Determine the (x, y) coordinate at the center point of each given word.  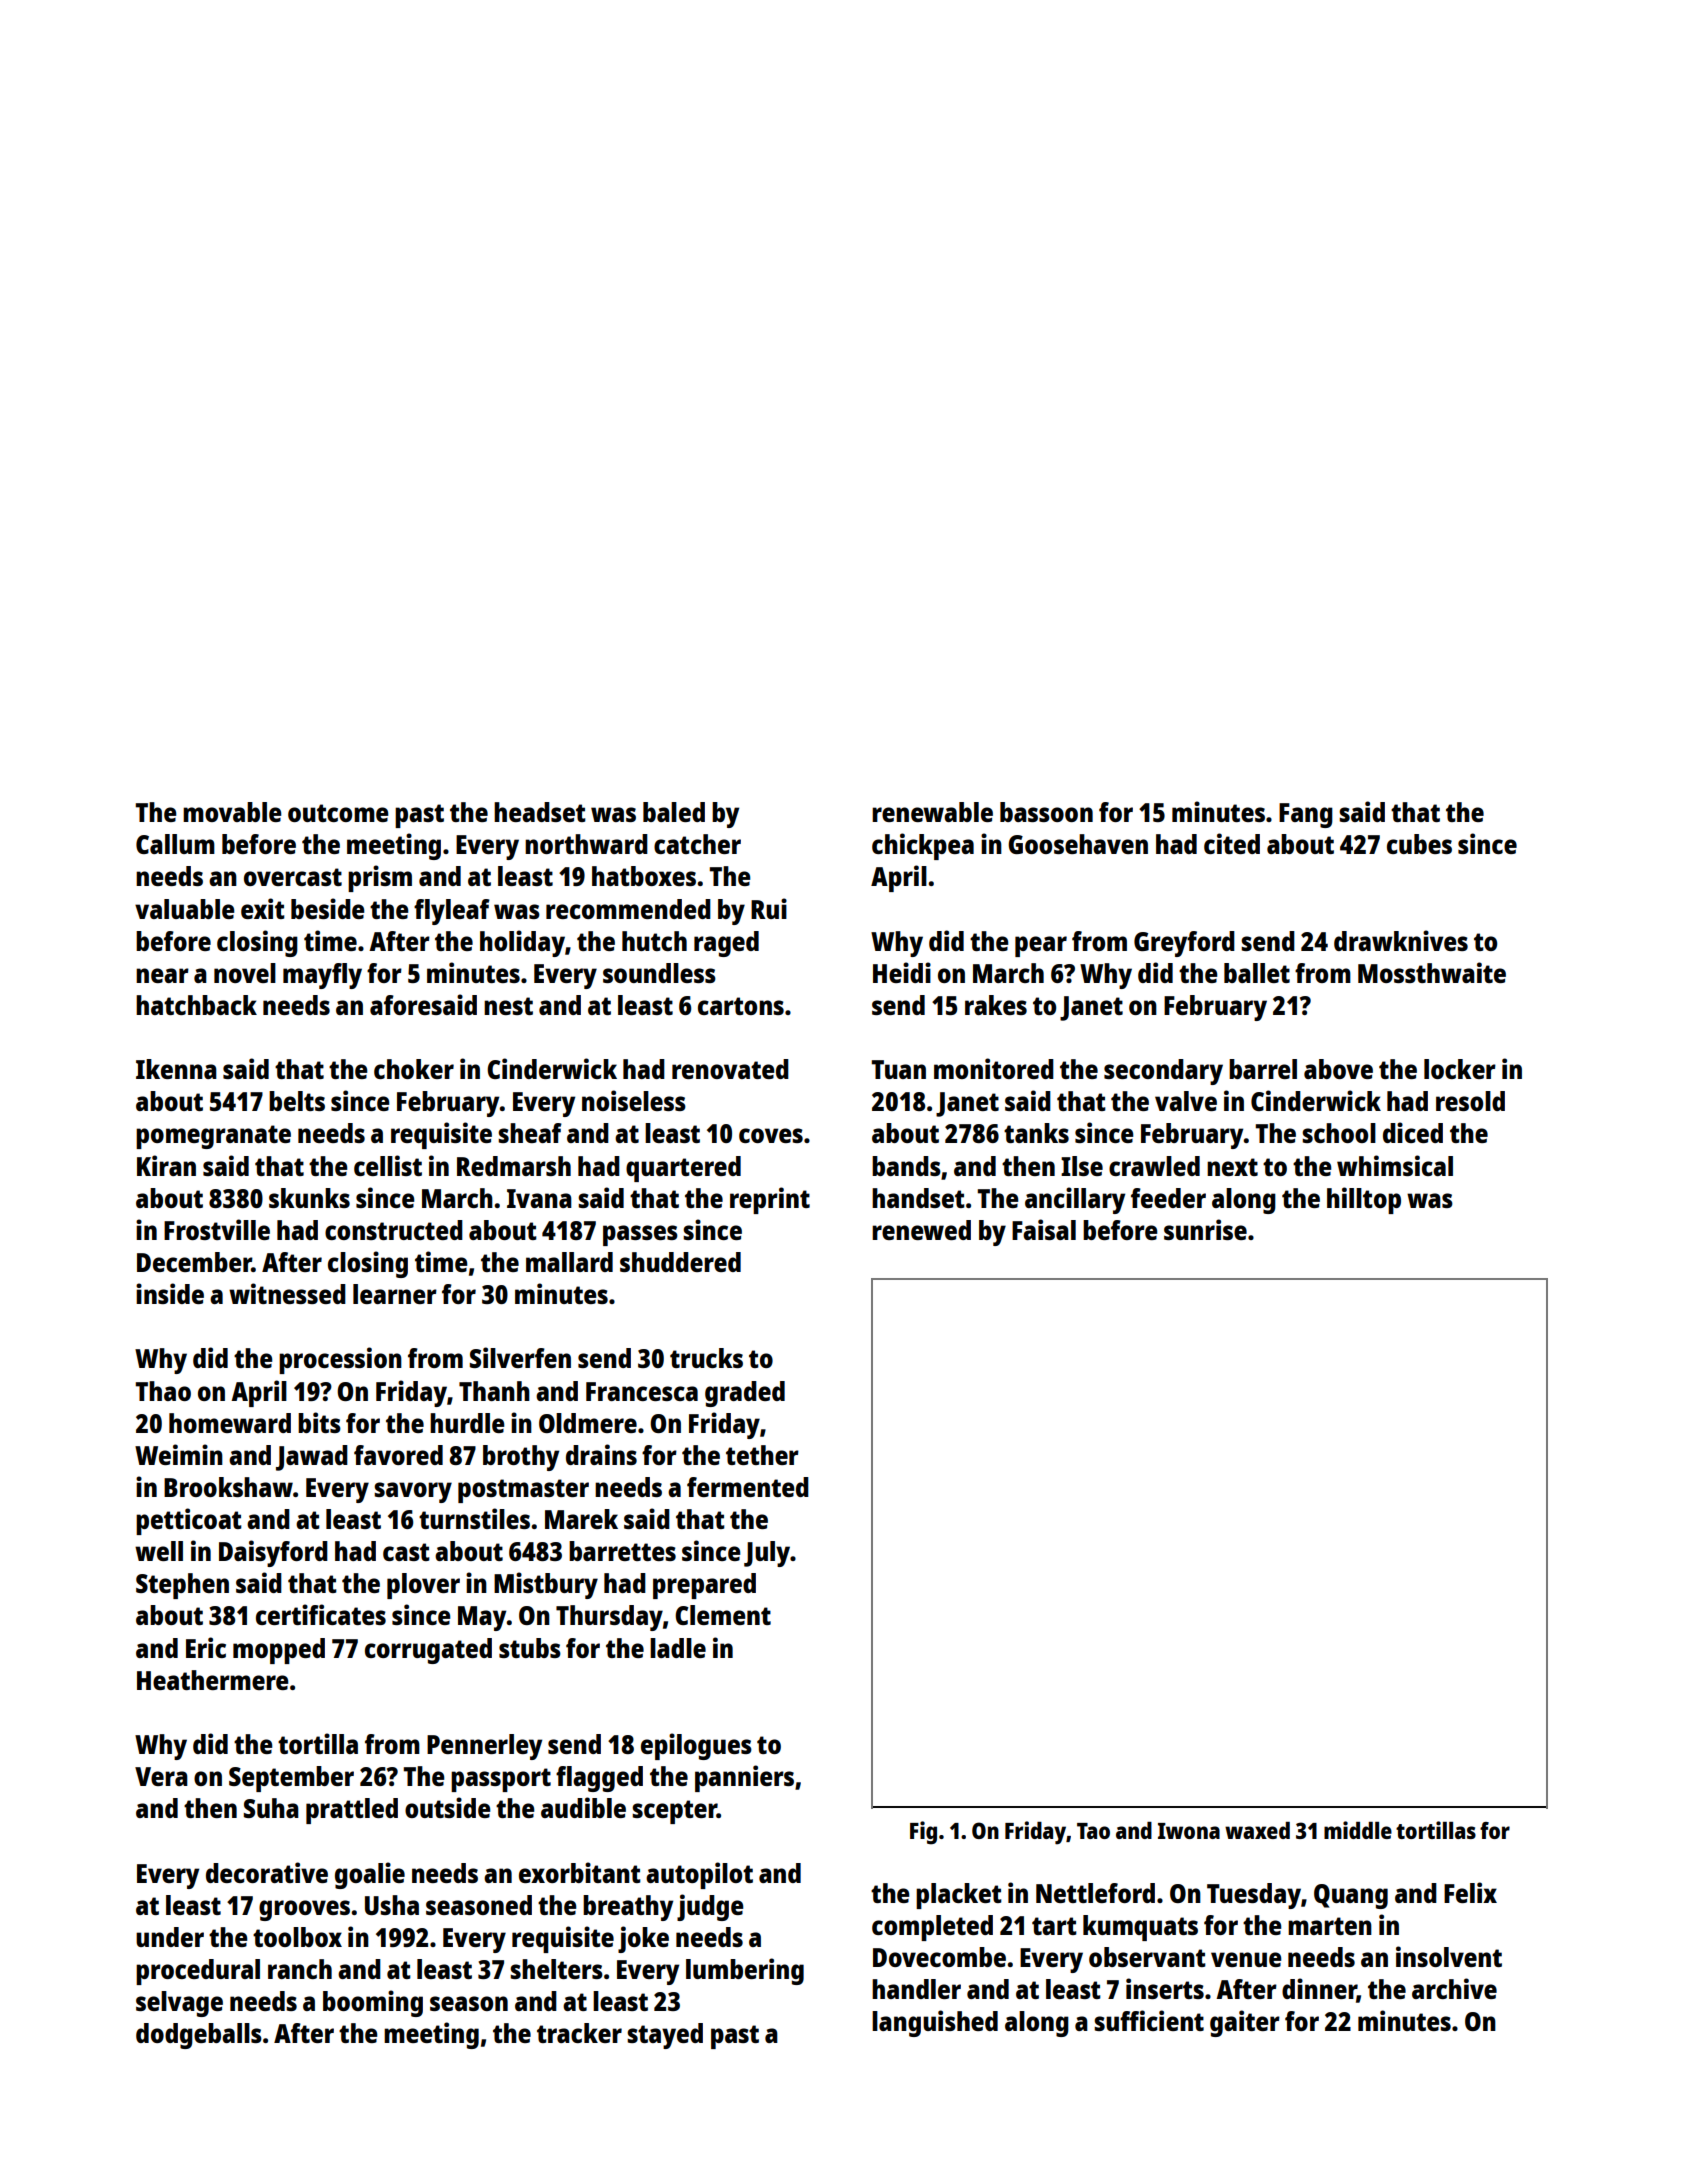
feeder (1168, 1198)
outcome (338, 813)
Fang (1306, 815)
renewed (921, 1230)
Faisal (1044, 1229)
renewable (932, 812)
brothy (521, 1458)
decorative (267, 1872)
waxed (1257, 1830)
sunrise (1205, 1229)
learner (395, 1294)
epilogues (696, 1746)
